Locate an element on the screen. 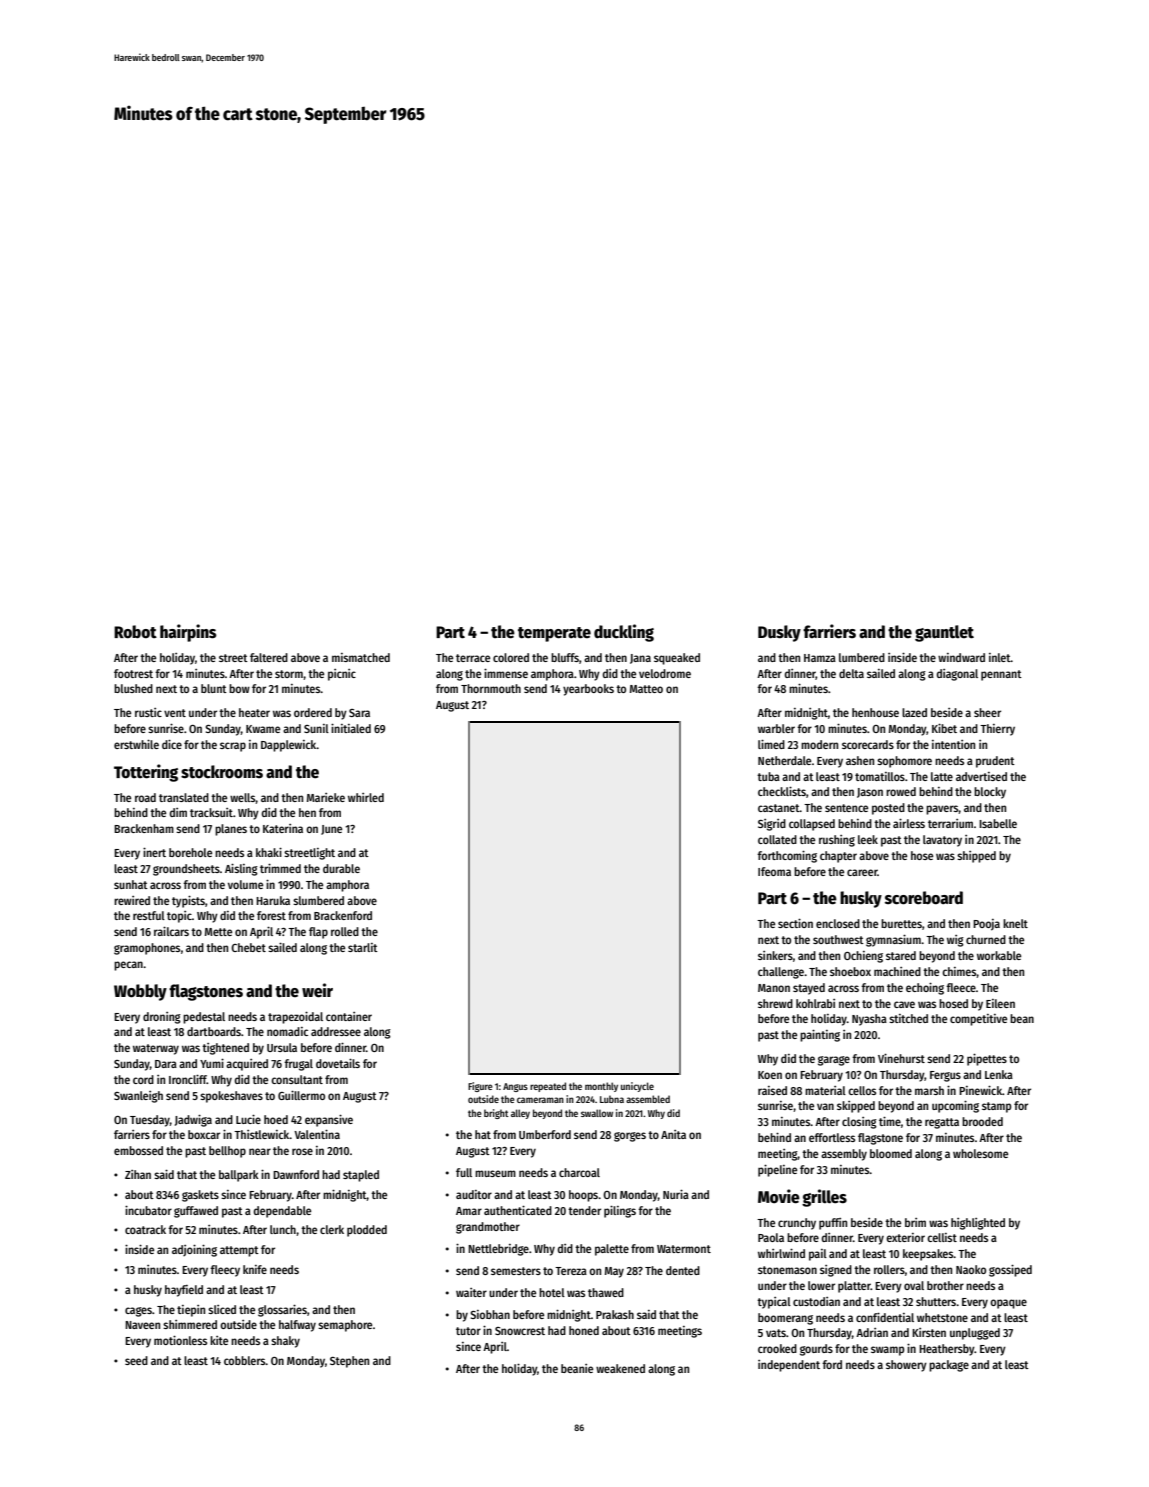 The image size is (1149, 1487). duckling is located at coordinates (624, 633).
